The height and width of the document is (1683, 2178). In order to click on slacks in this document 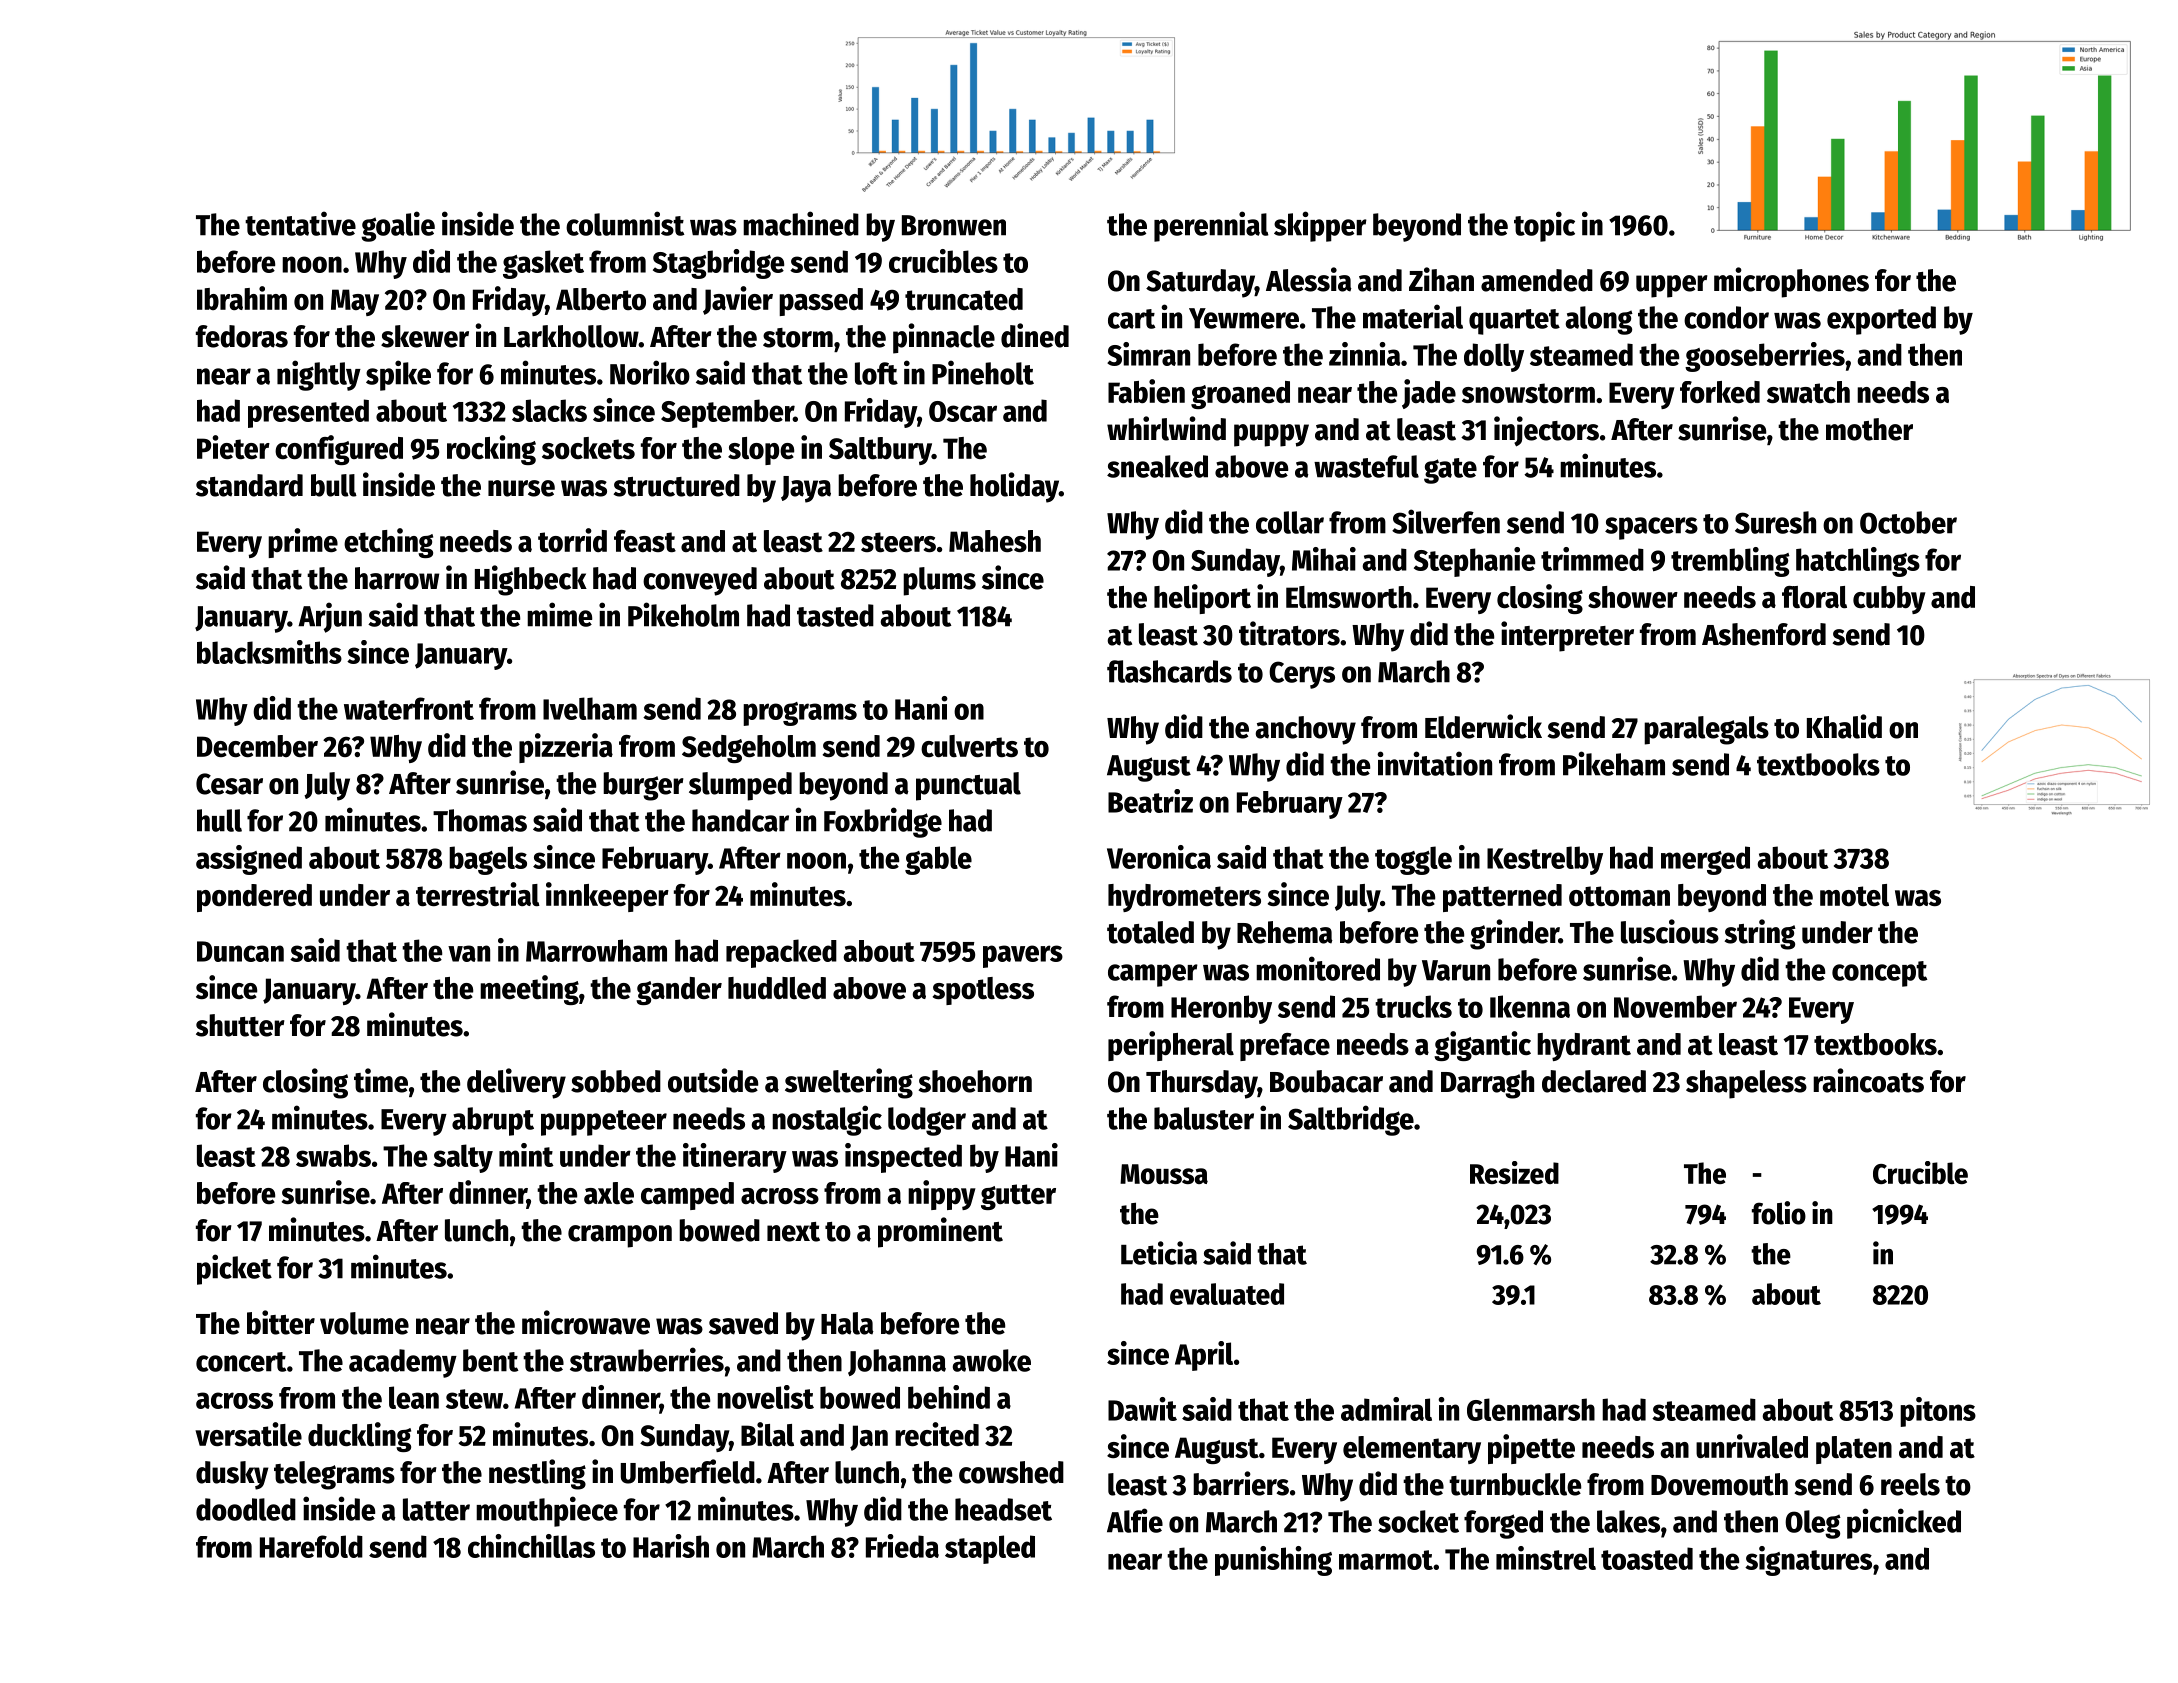, I will do `click(549, 410)`.
